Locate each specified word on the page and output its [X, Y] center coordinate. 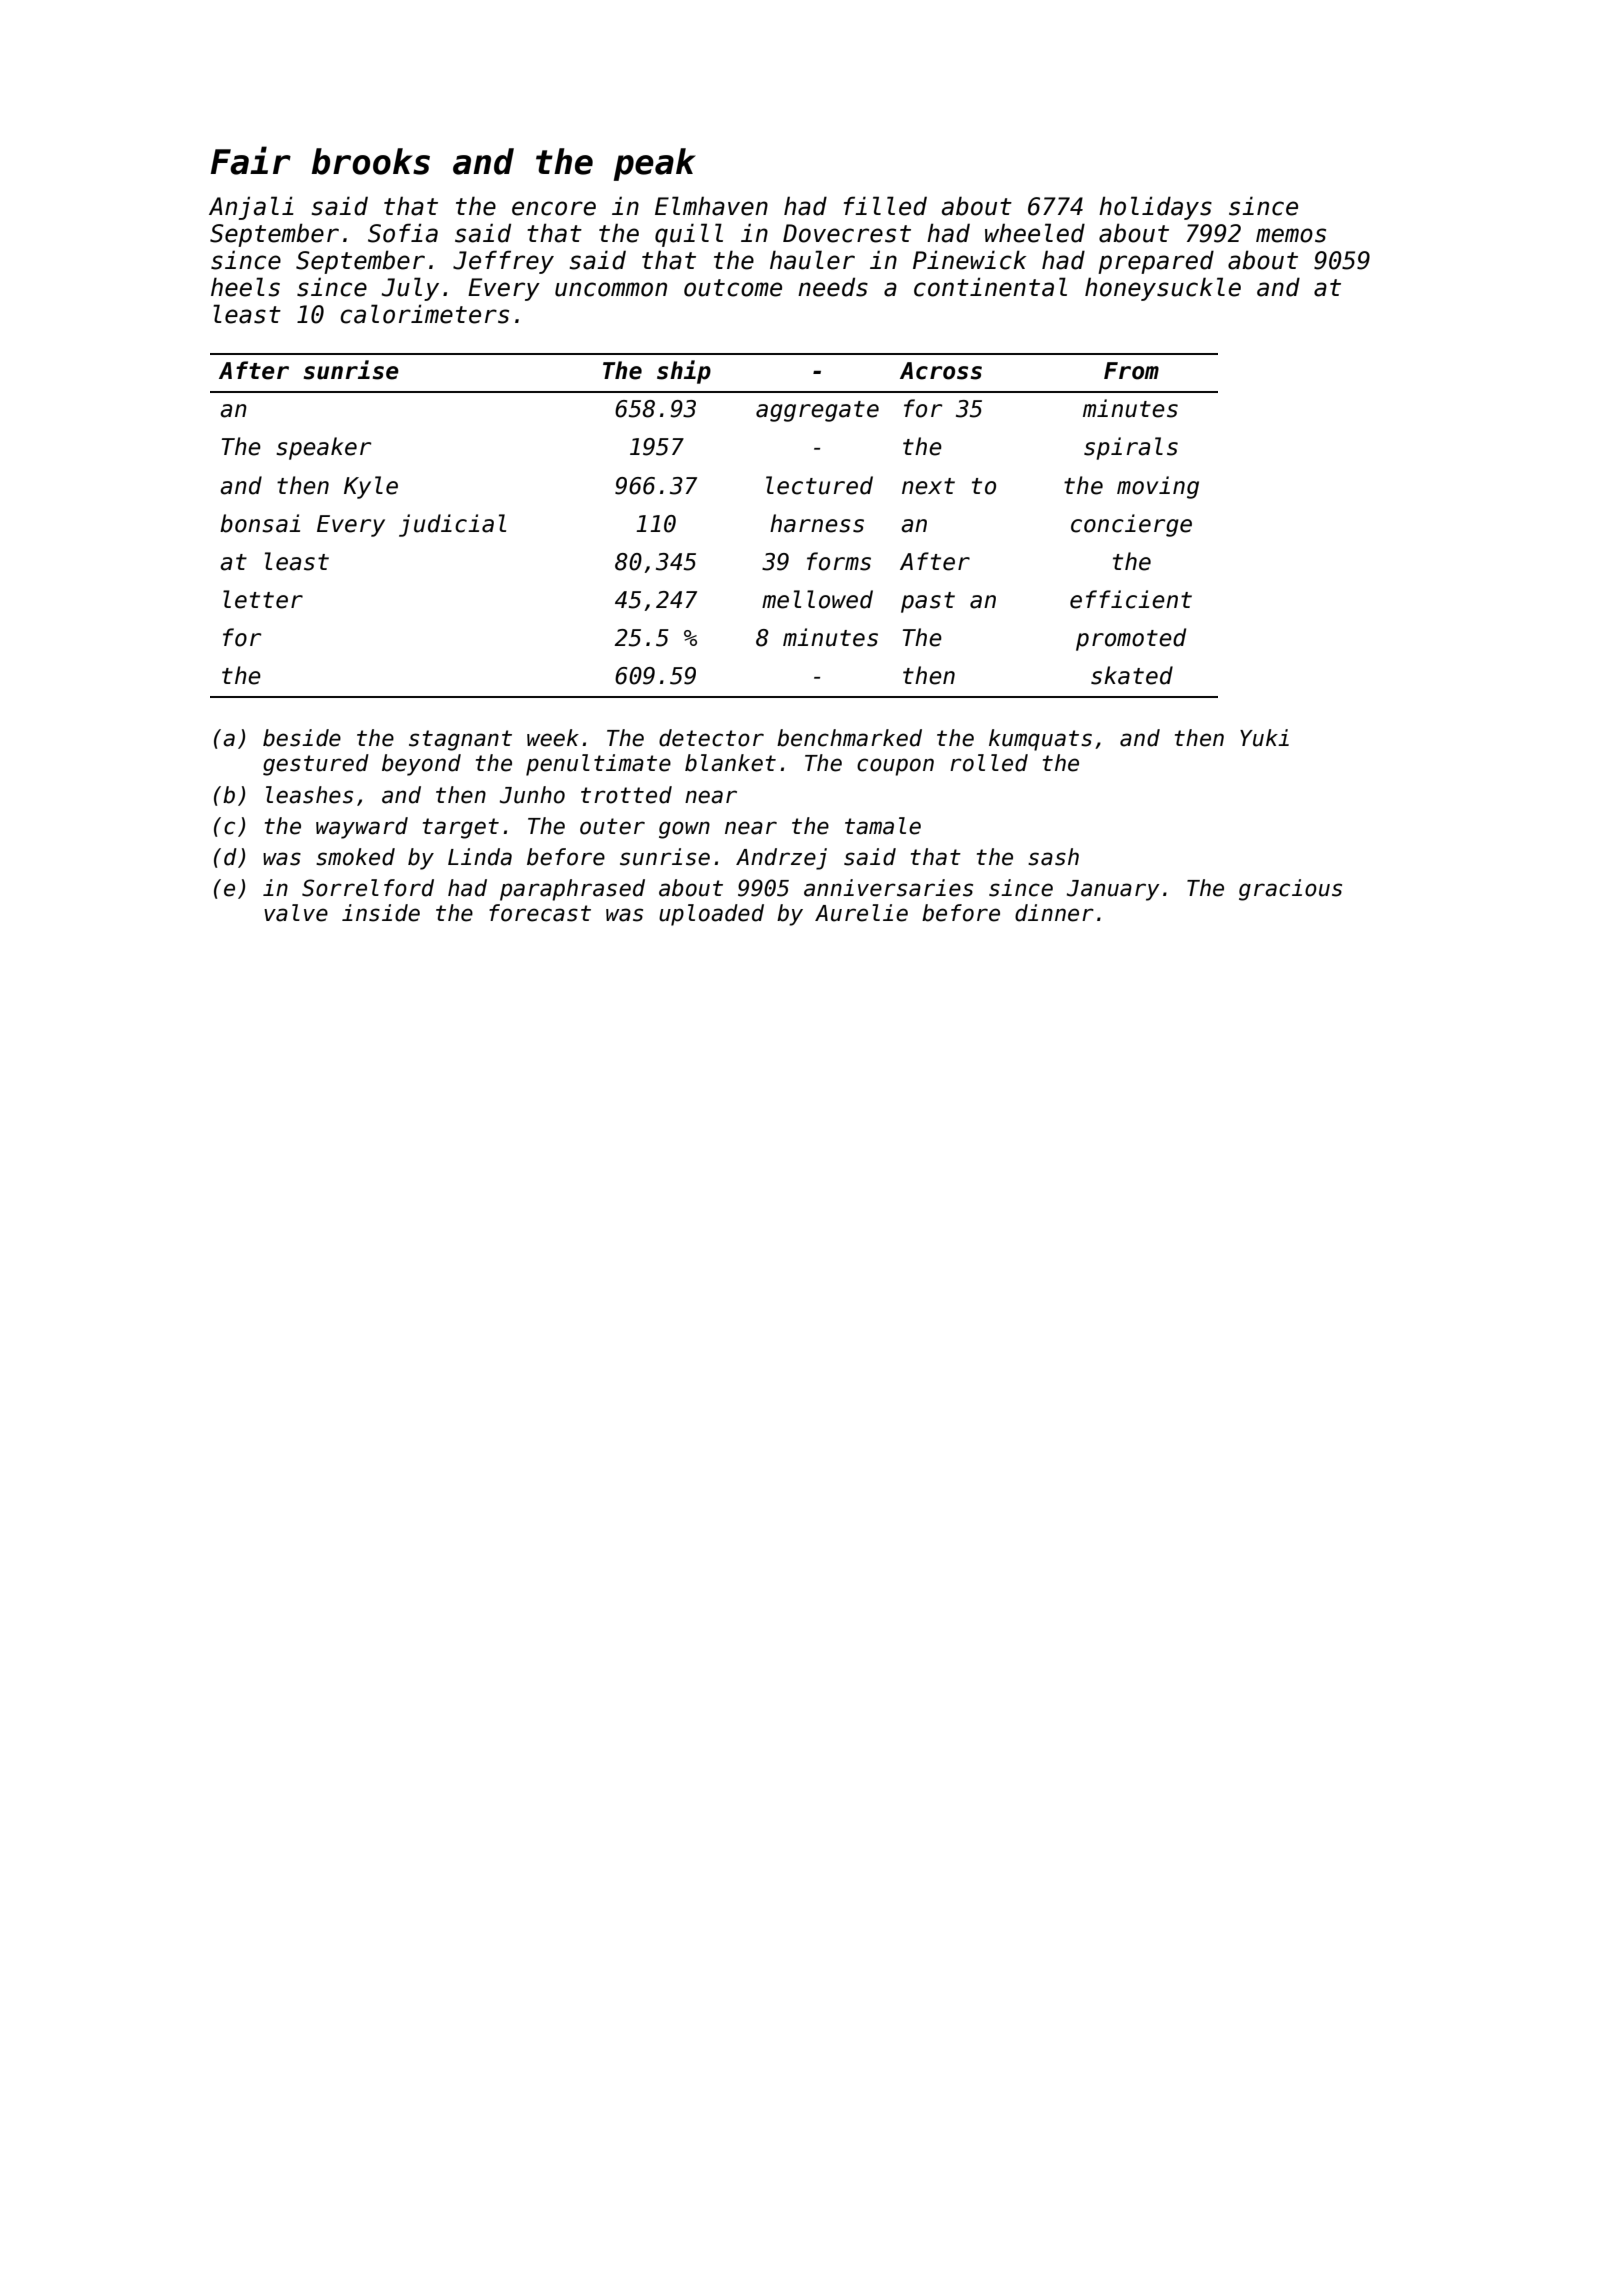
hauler [812, 260]
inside [381, 913]
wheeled [1035, 233]
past [928, 602]
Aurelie [861, 913]
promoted [1131, 639]
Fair [251, 160]
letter [263, 599]
